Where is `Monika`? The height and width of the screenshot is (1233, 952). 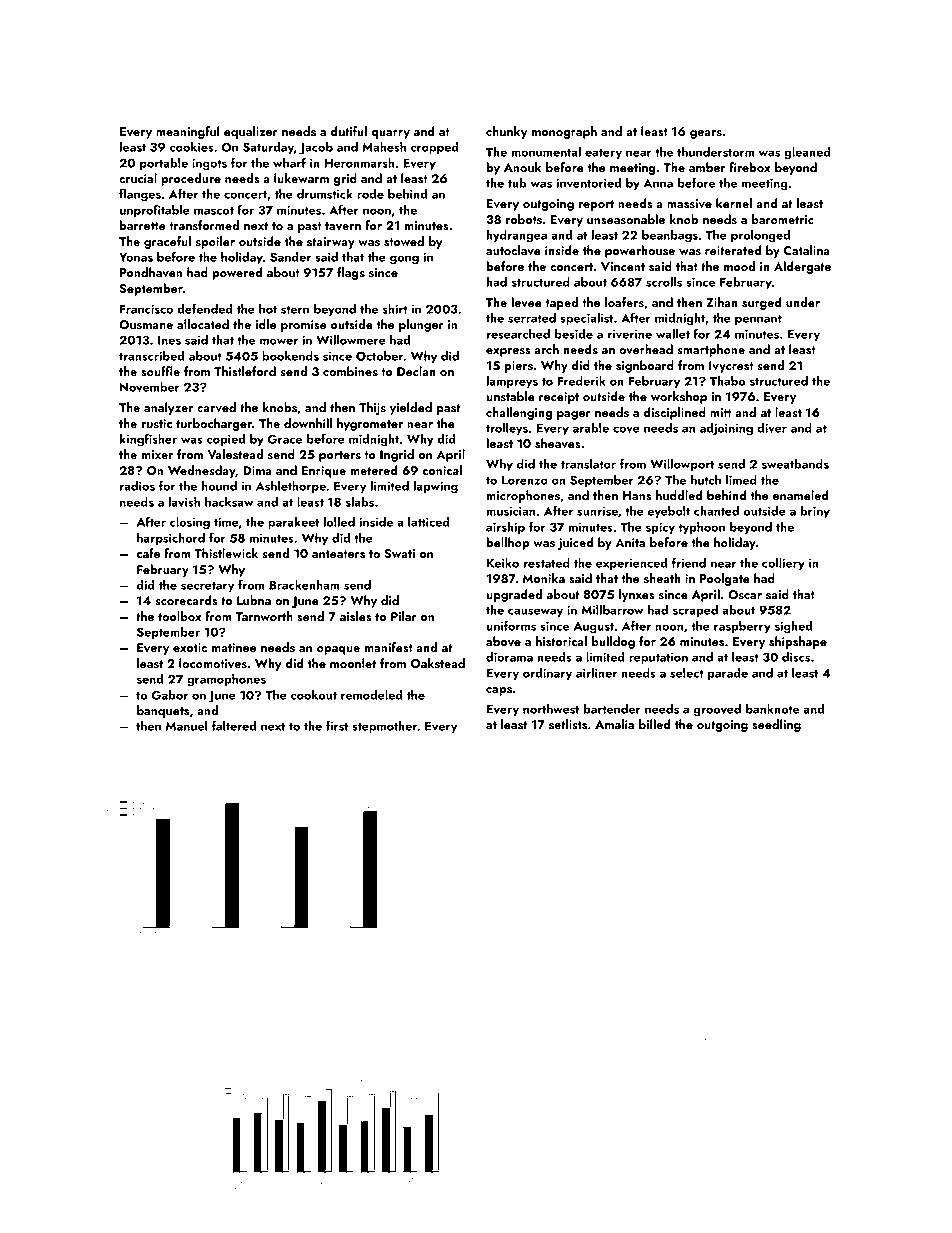 Monika is located at coordinates (543, 578).
